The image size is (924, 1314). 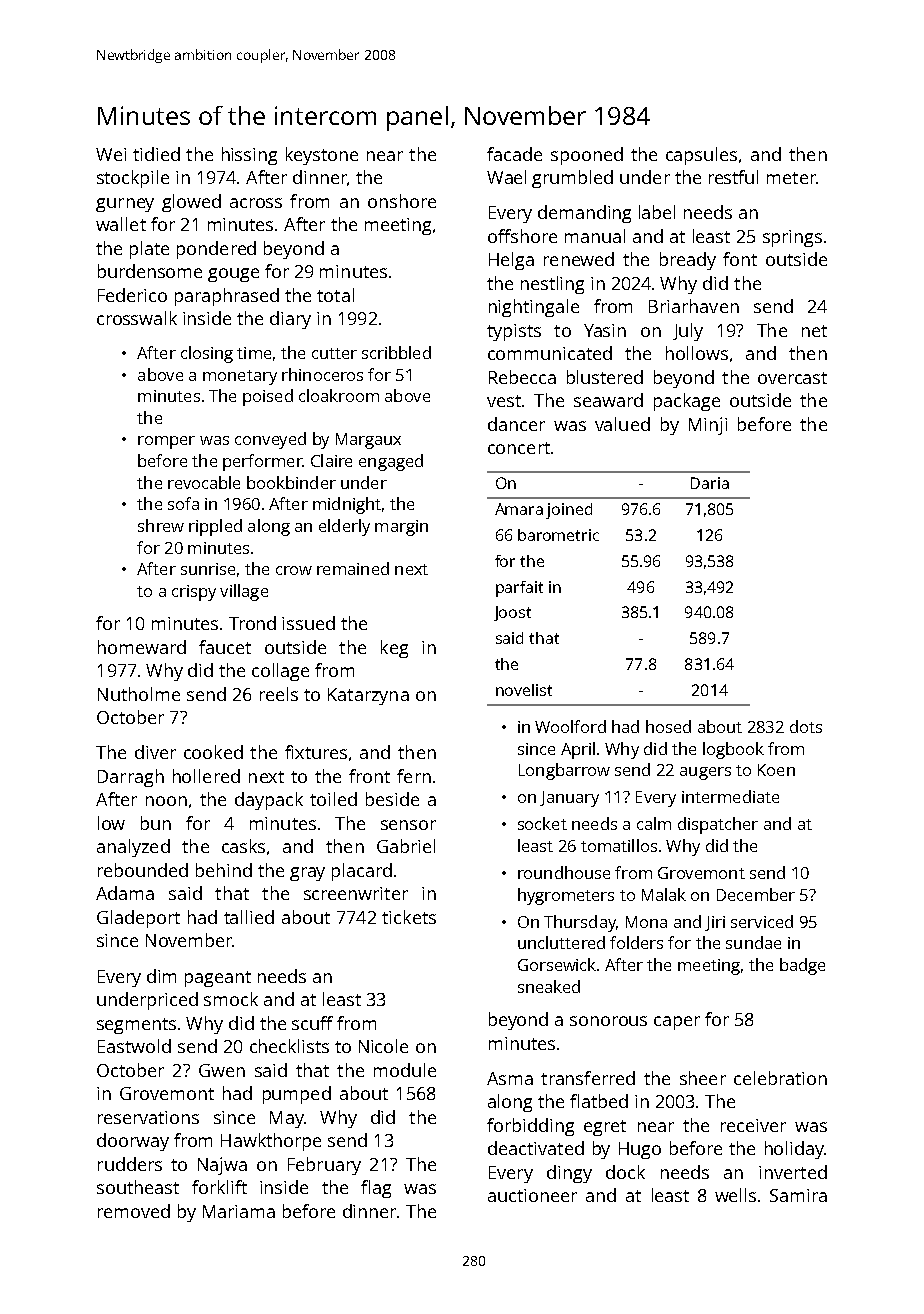 I want to click on hissing, so click(x=249, y=156).
